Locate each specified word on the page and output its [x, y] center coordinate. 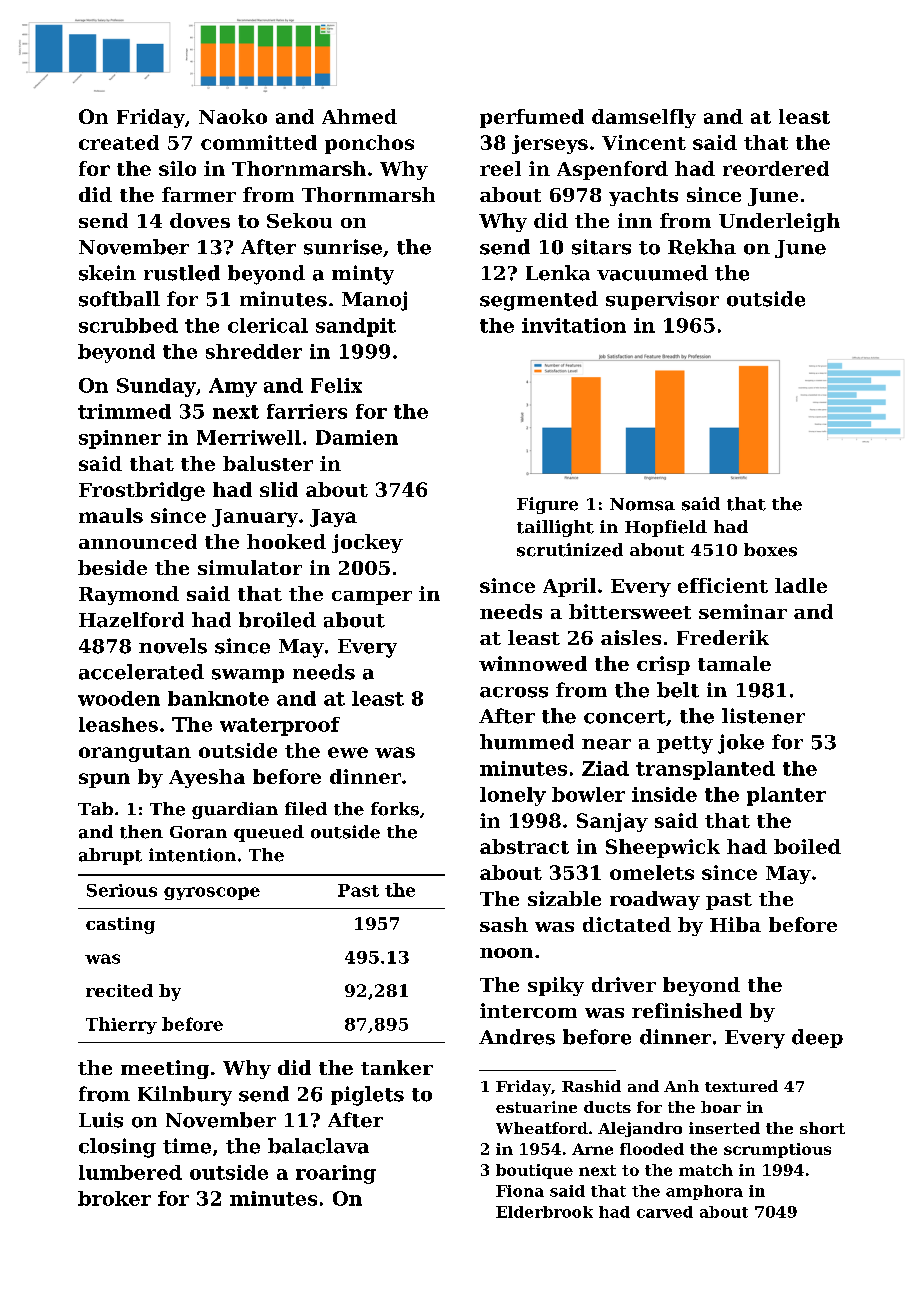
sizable [564, 898]
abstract [524, 846]
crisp [663, 665]
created [119, 142]
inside [664, 794]
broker [114, 1198]
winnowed [533, 663]
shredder [254, 351]
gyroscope [212, 893]
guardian [235, 810]
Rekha [702, 247]
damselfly [644, 118]
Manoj [374, 301]
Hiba [735, 924]
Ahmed [359, 116]
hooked [286, 541]
